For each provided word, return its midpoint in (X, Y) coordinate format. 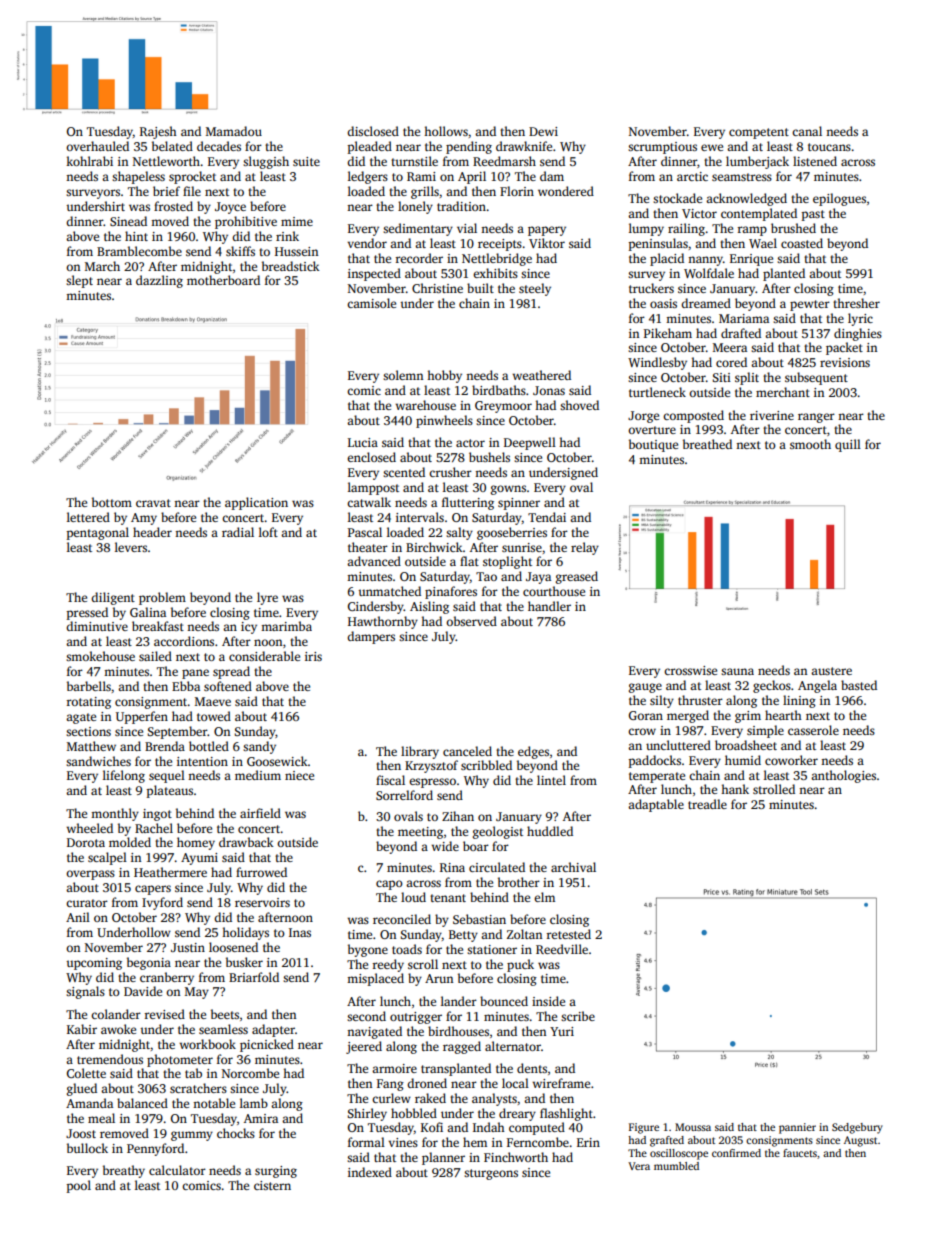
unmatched (389, 591)
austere (831, 671)
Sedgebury (857, 1128)
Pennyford (155, 1149)
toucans (829, 147)
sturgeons (491, 1174)
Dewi (543, 131)
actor (470, 443)
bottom (112, 502)
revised (165, 1014)
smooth (810, 444)
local (515, 1083)
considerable (264, 656)
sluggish (266, 162)
